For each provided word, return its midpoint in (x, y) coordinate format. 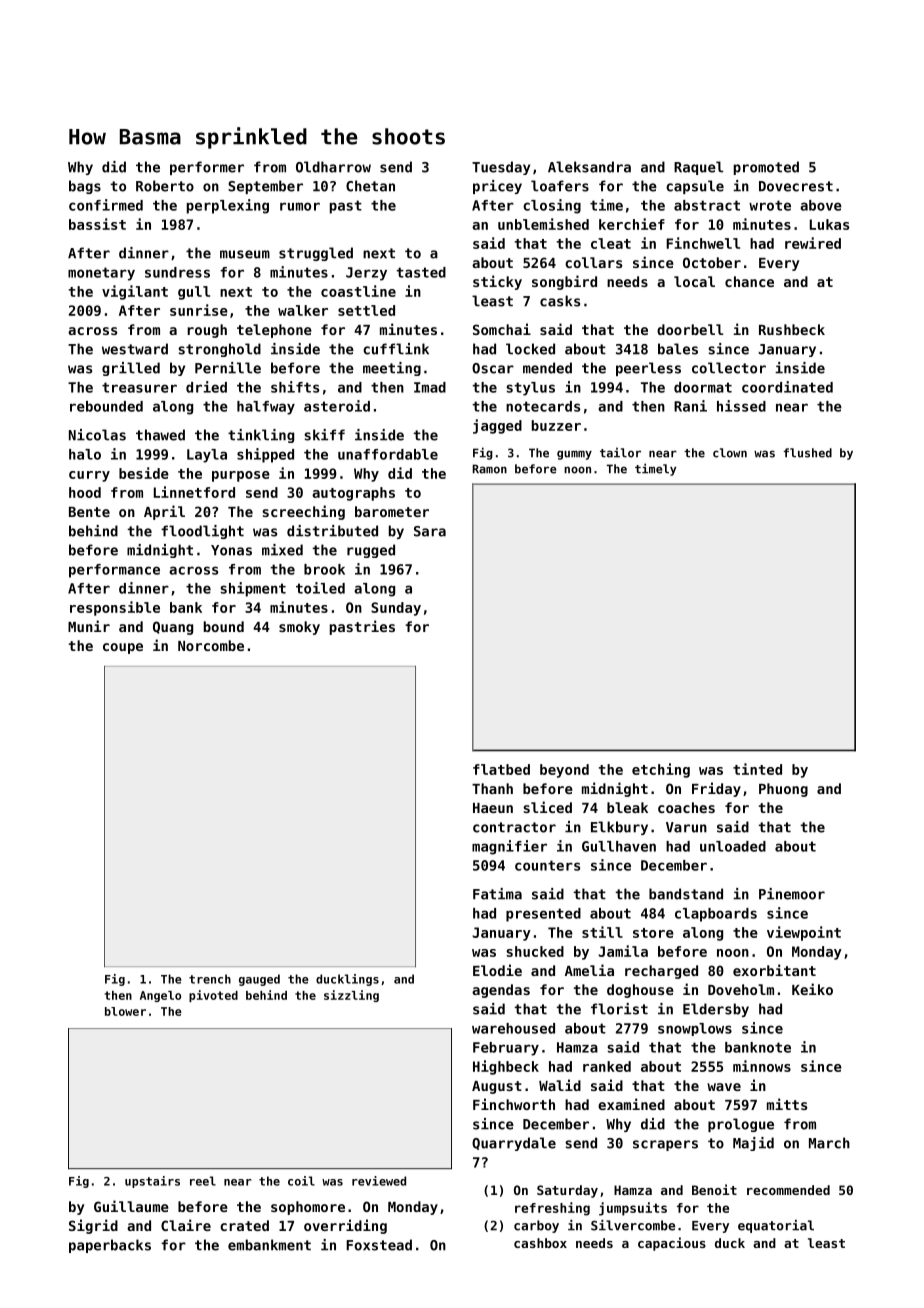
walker (303, 310)
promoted (766, 168)
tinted (757, 769)
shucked (535, 951)
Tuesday (501, 168)
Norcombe (211, 645)
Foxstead (379, 1245)
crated (244, 1225)
